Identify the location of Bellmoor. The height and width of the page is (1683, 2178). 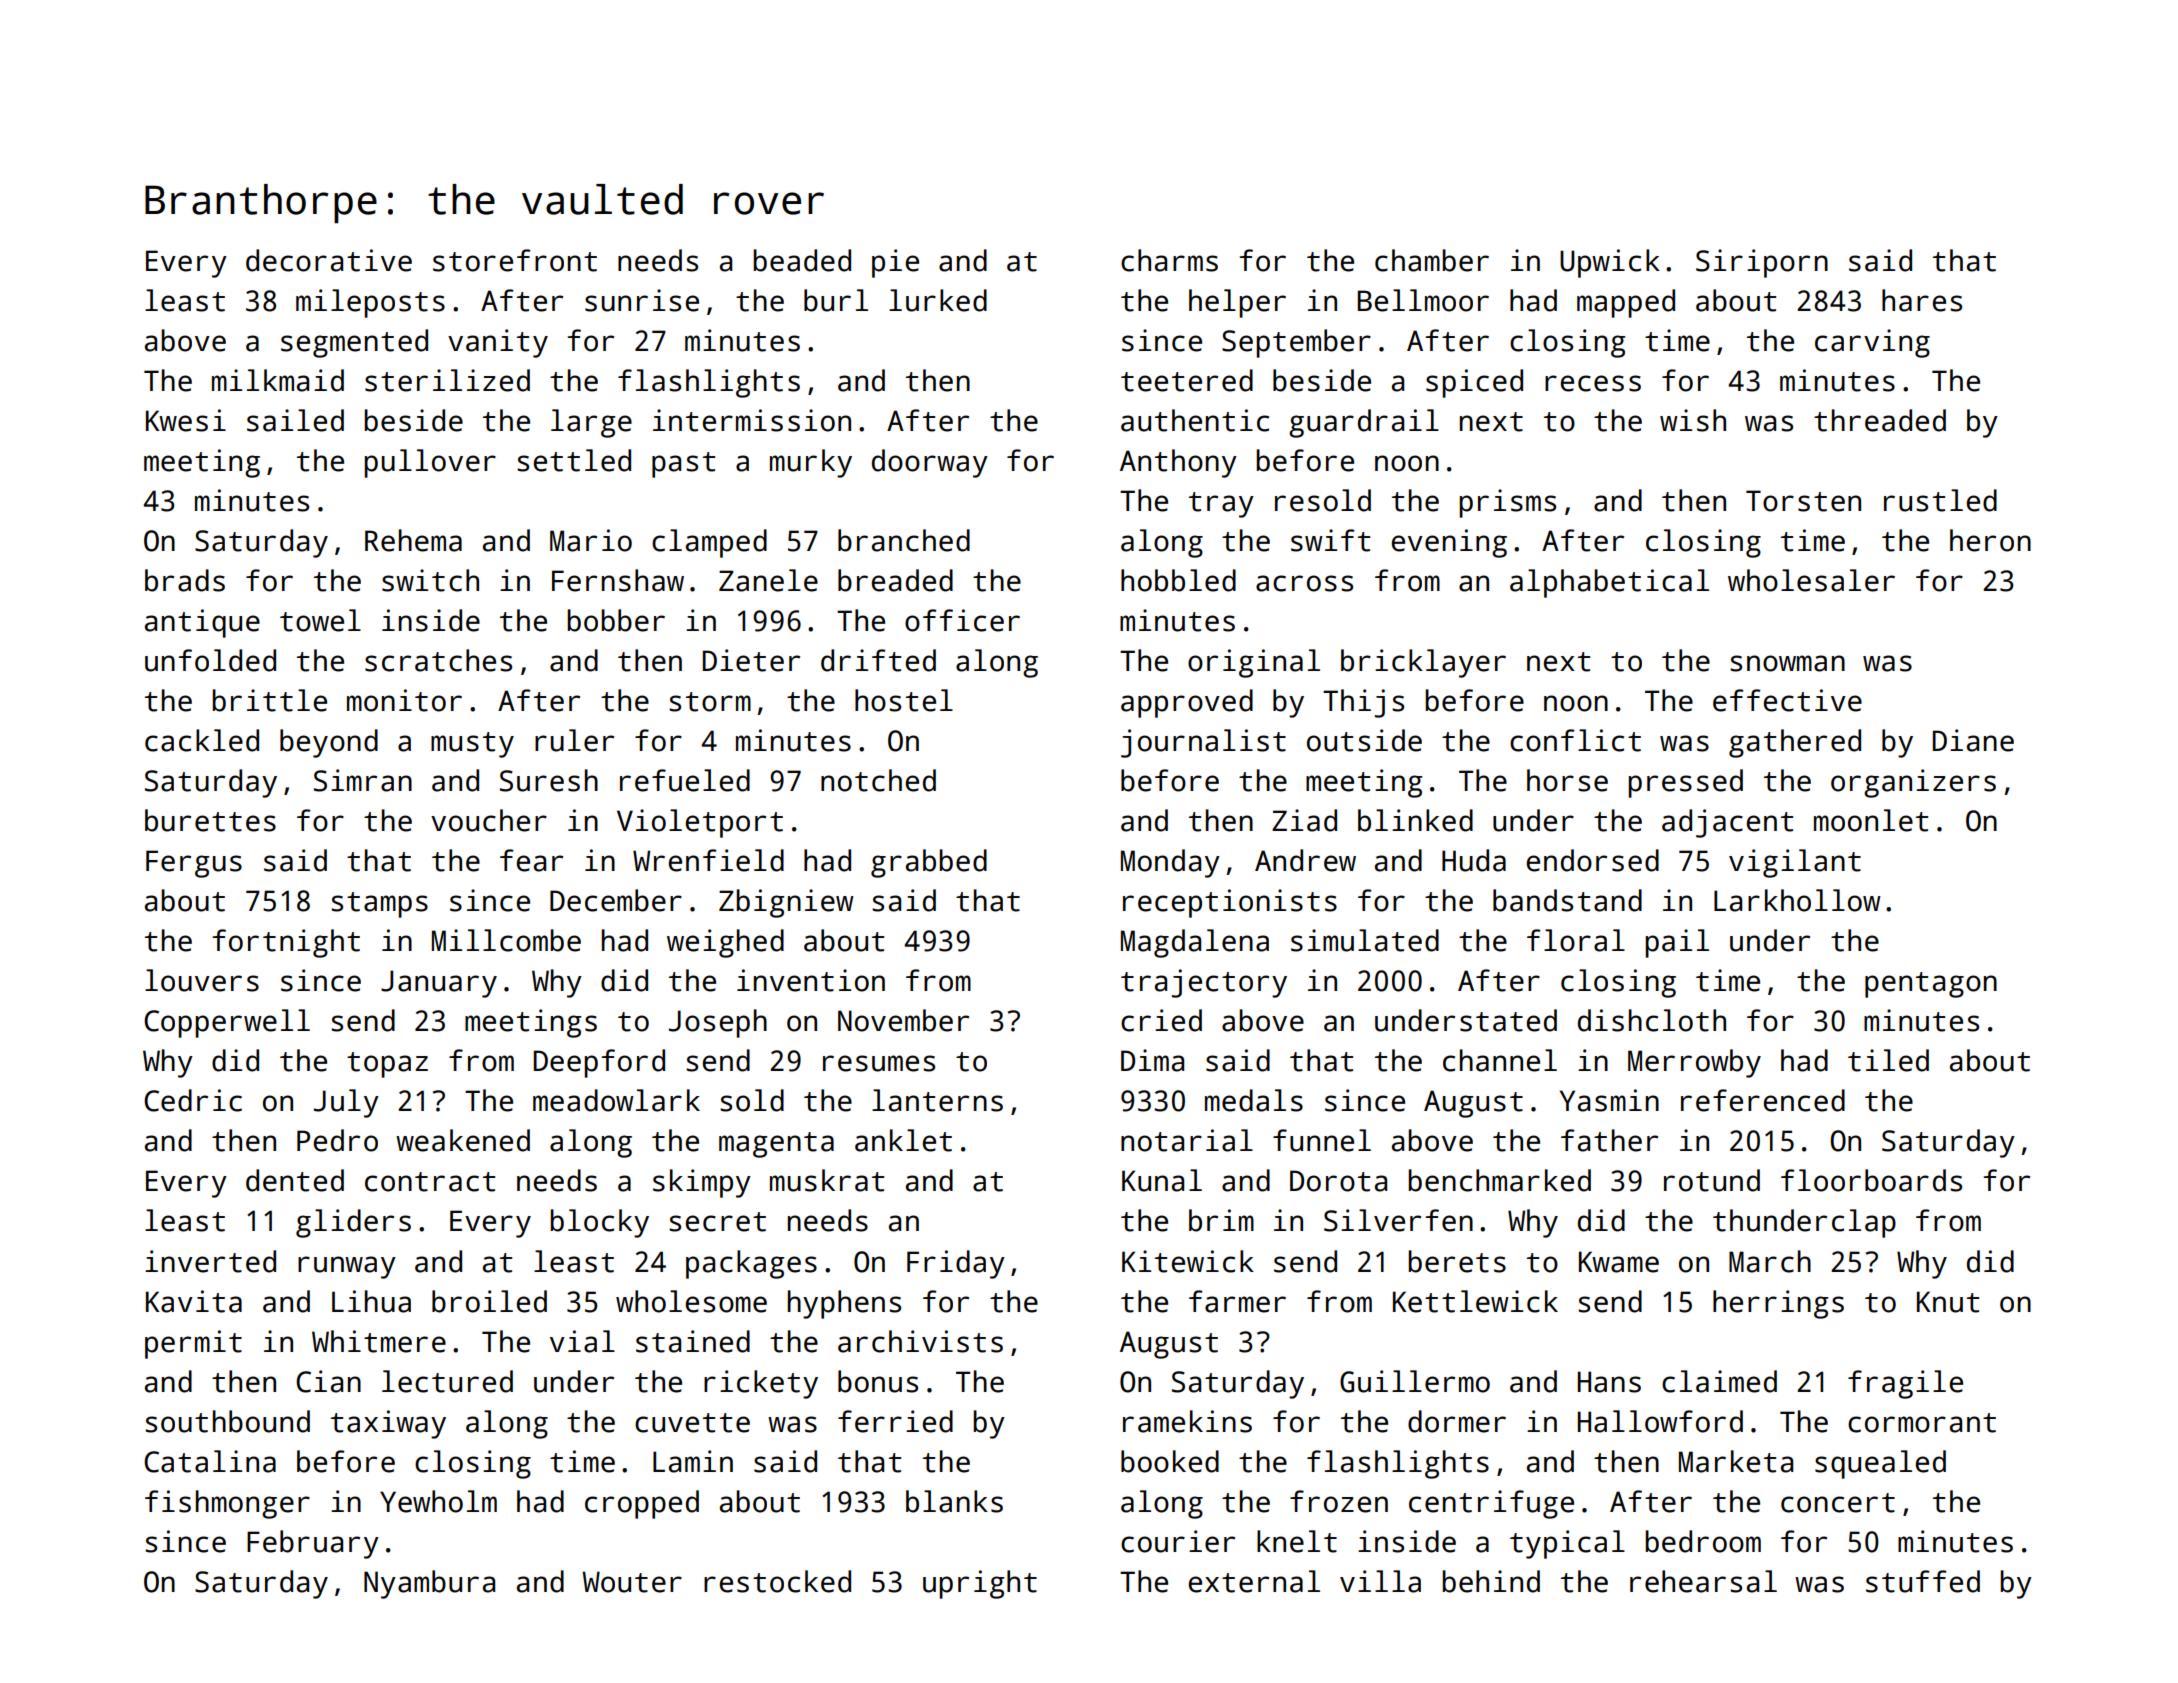
(1423, 300).
